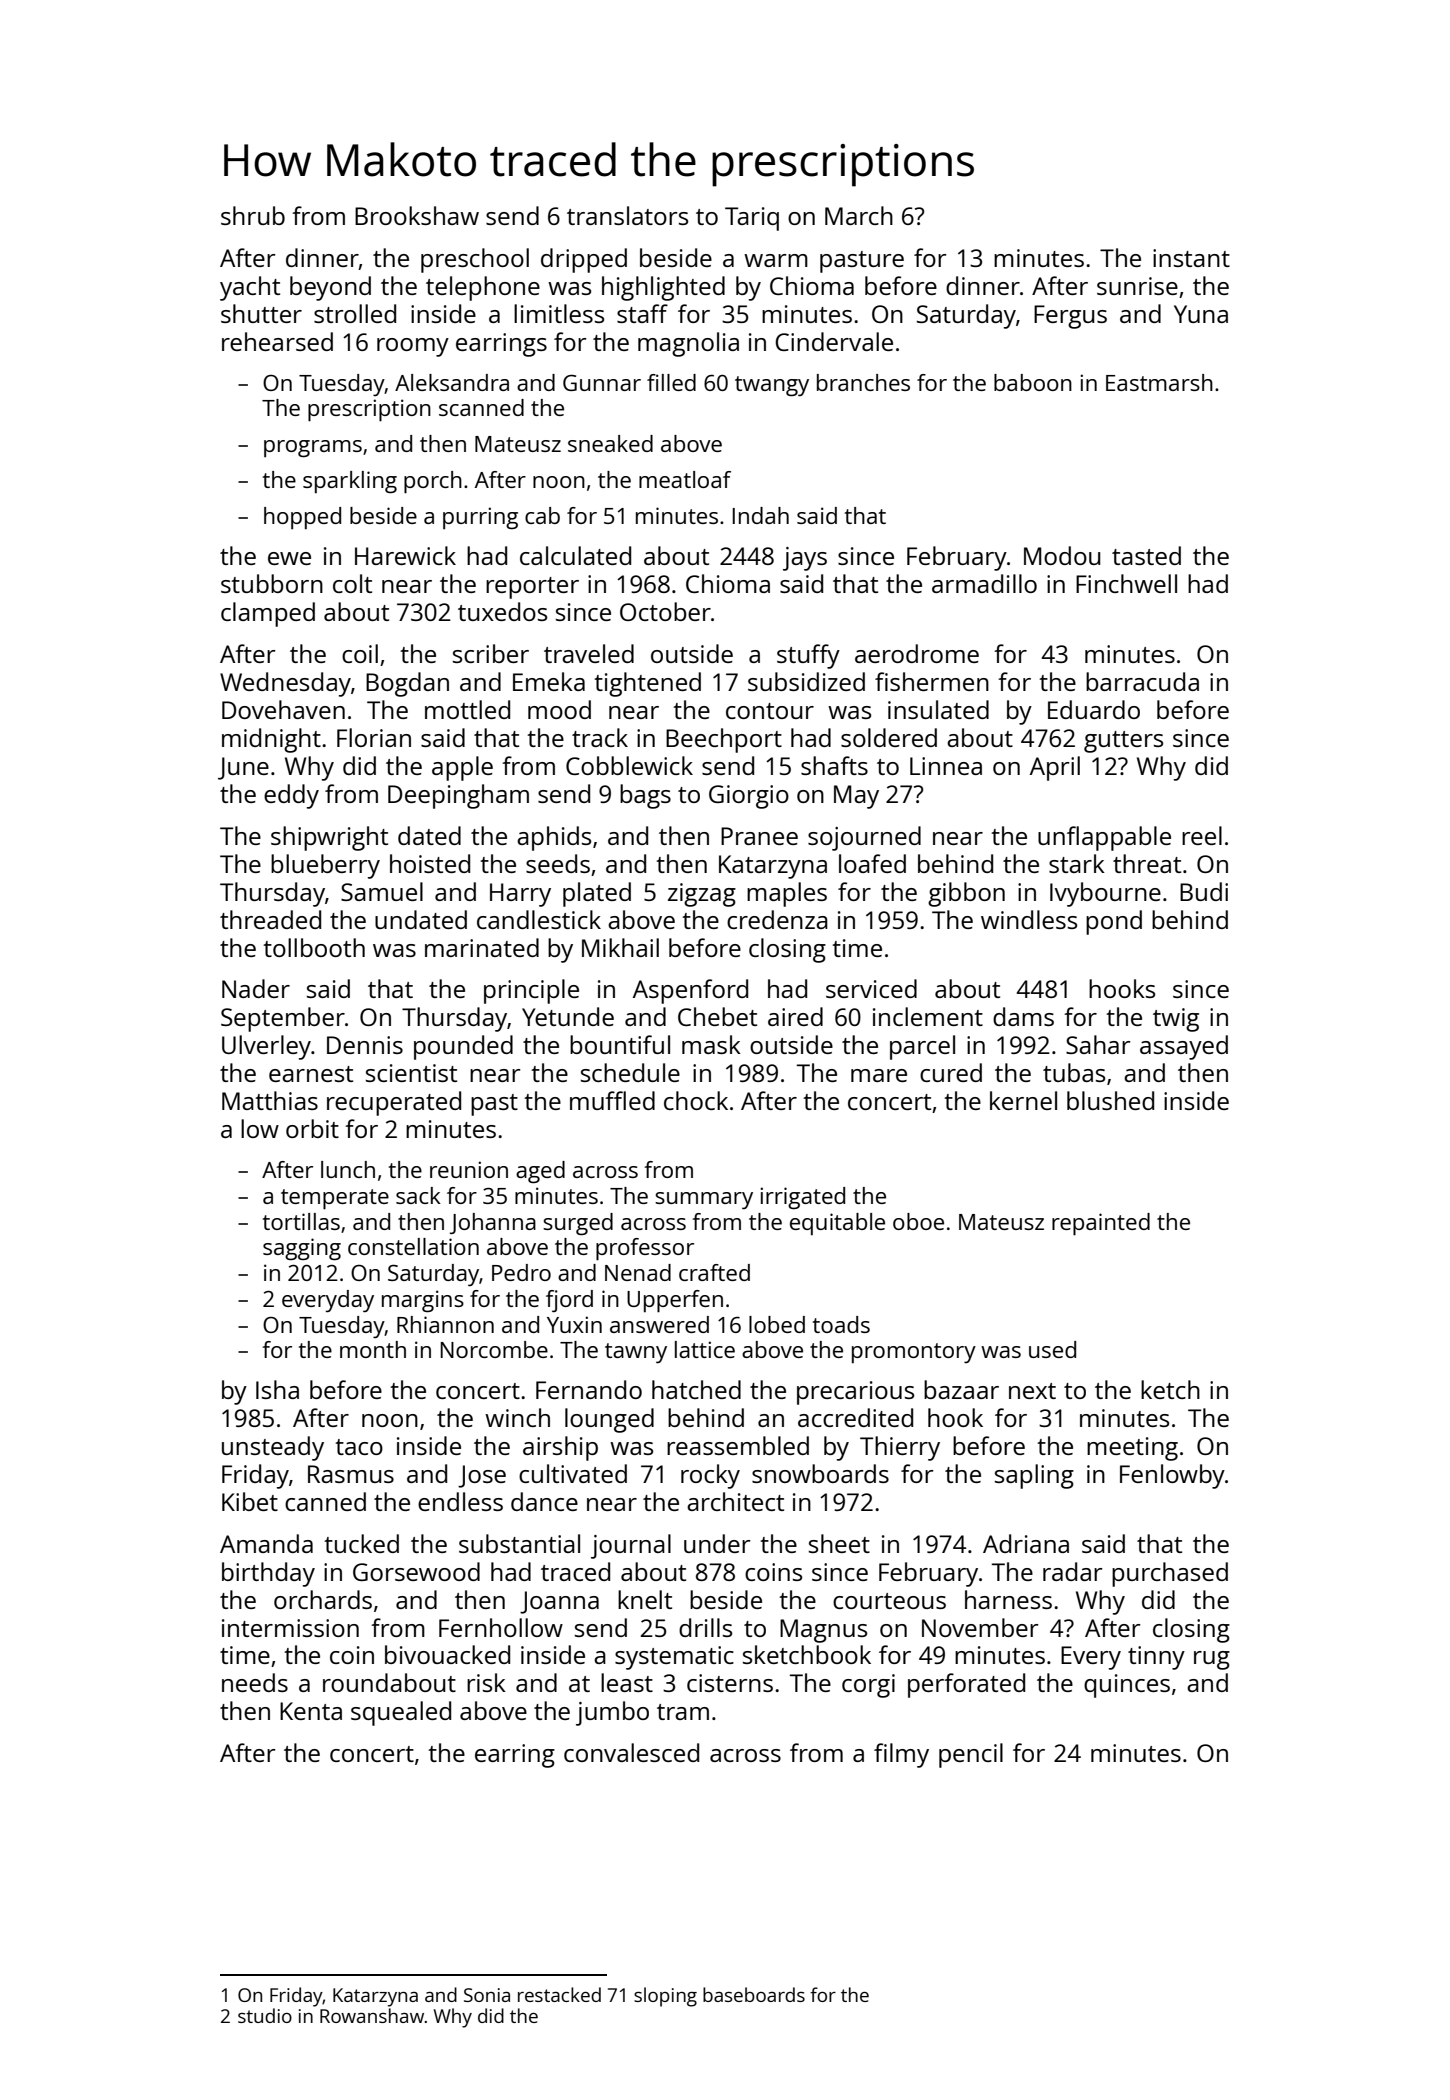 The height and width of the screenshot is (2100, 1450). What do you see at coordinates (401, 1713) in the screenshot?
I see `squealed` at bounding box center [401, 1713].
